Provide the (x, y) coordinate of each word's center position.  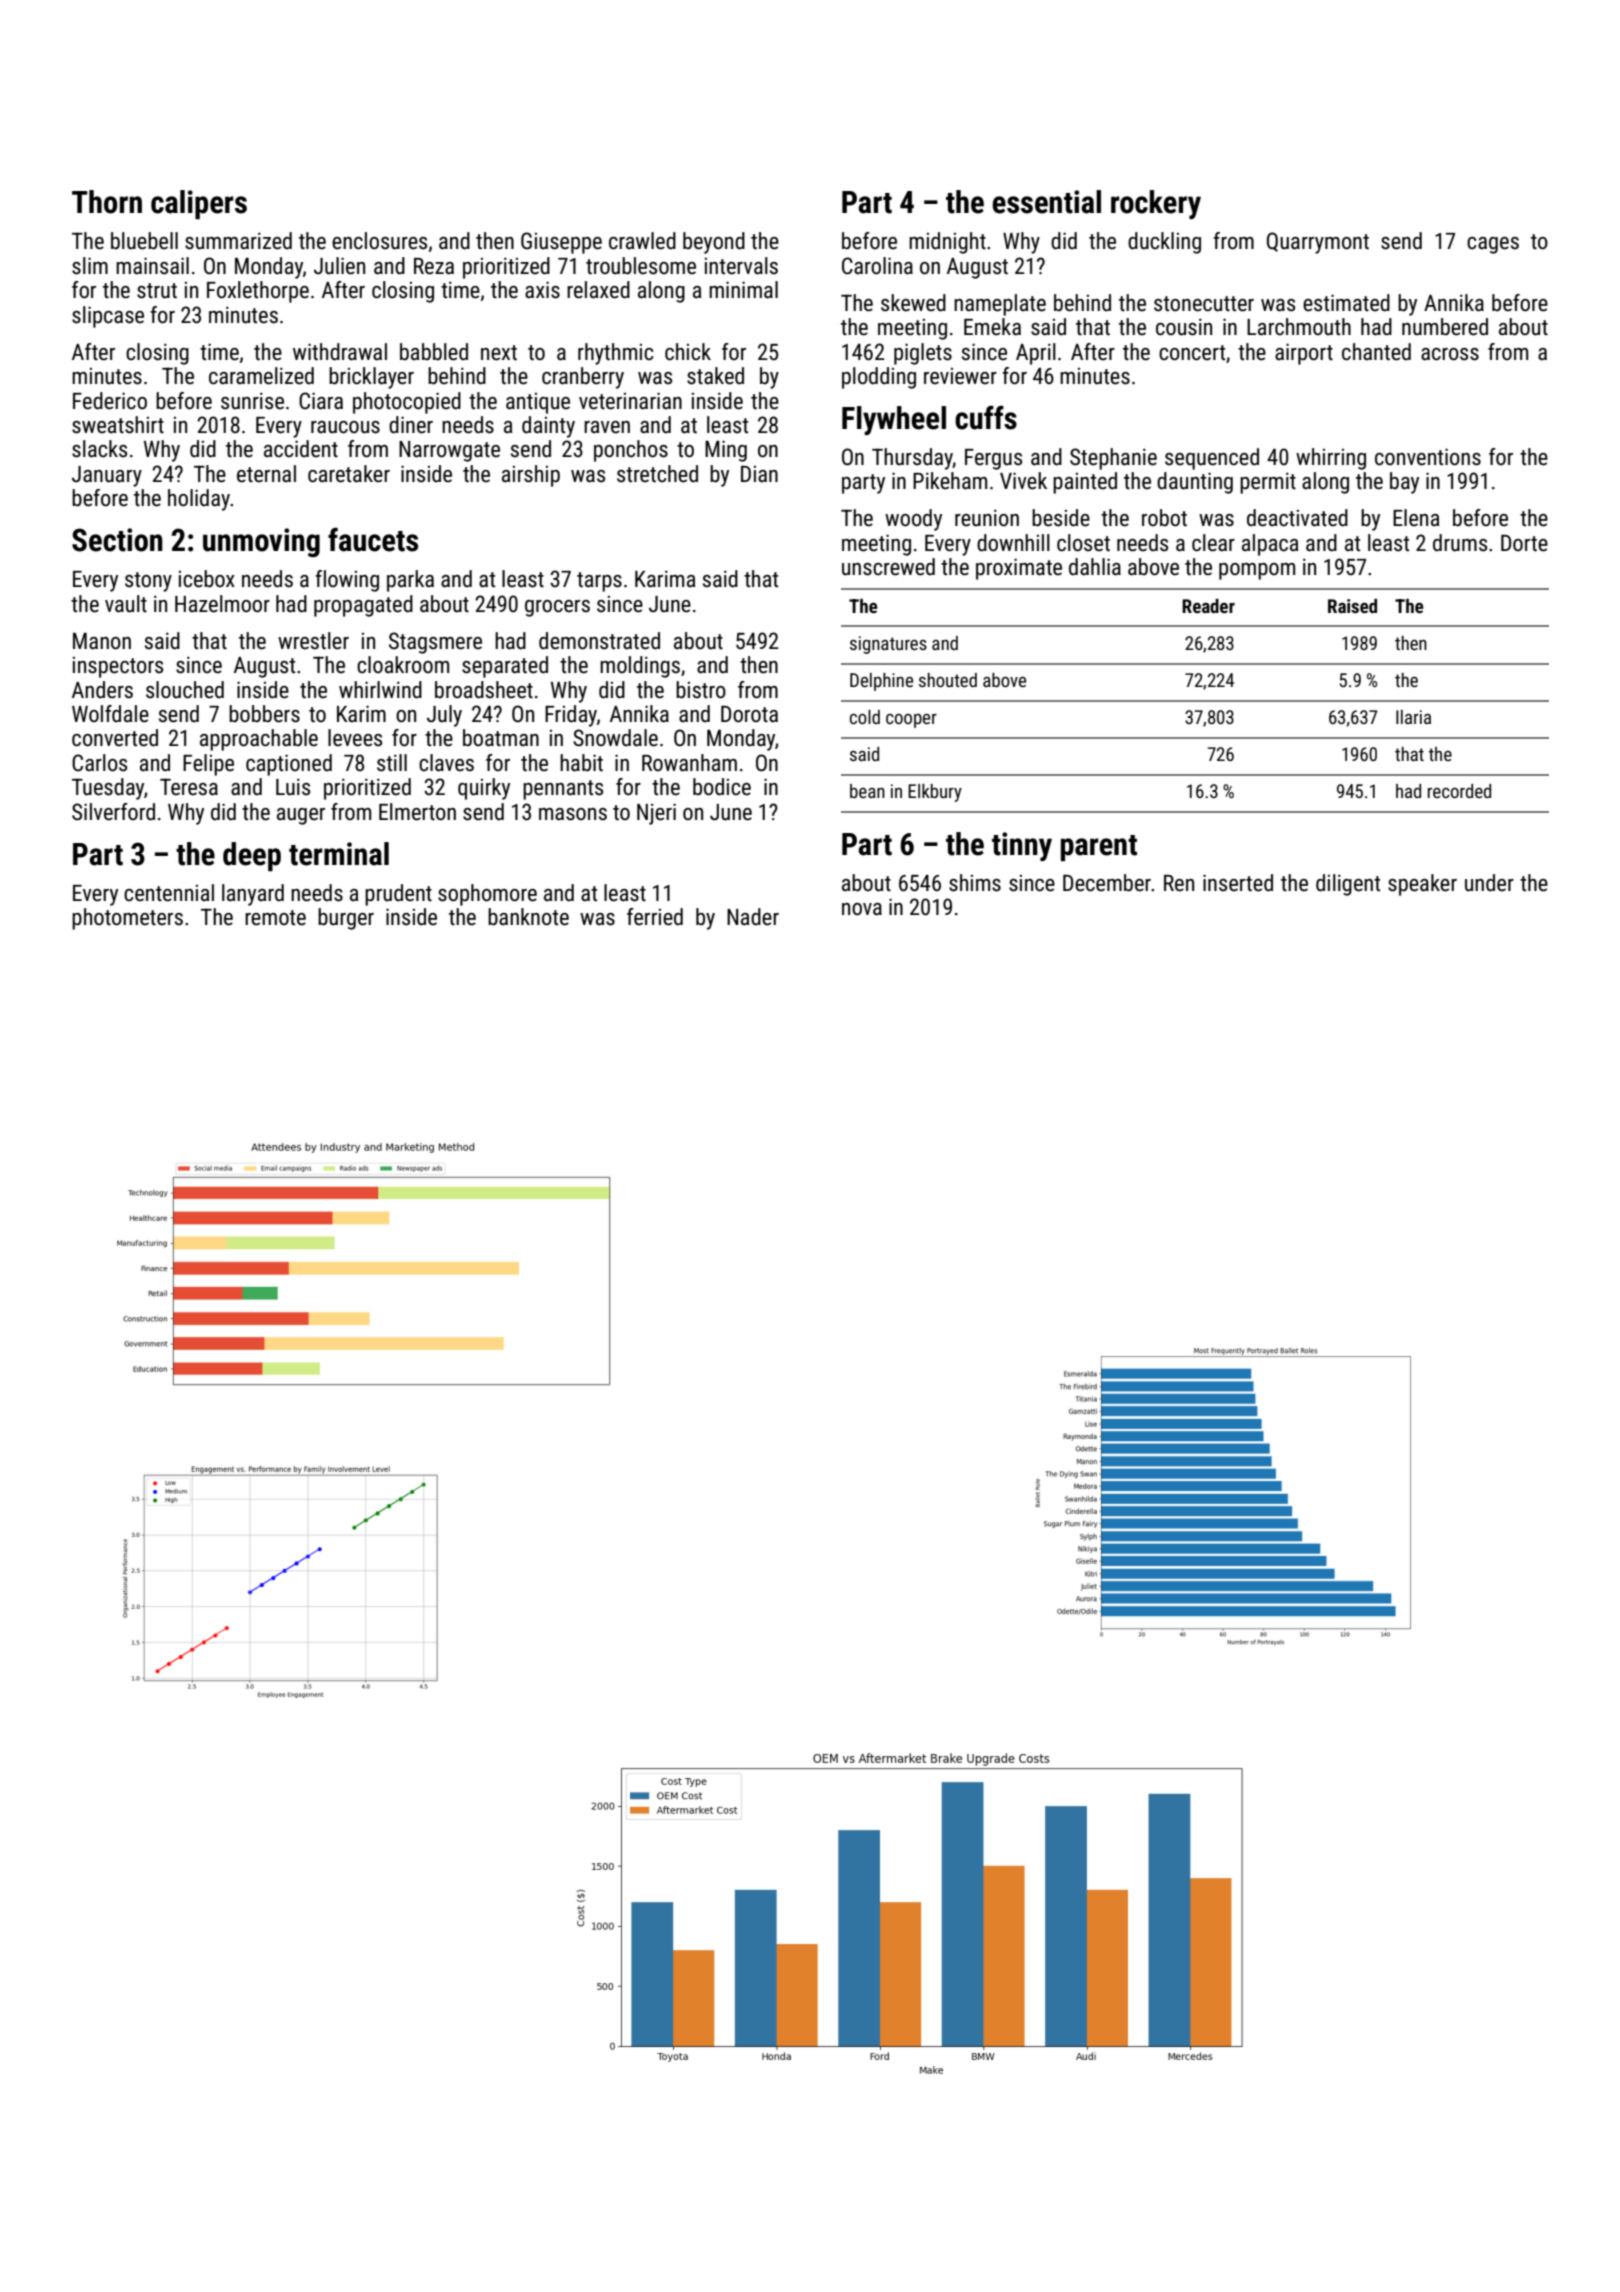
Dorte (1524, 543)
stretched (657, 474)
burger (346, 919)
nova (862, 909)
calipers (199, 204)
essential (1046, 202)
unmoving (261, 542)
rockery (1156, 204)
